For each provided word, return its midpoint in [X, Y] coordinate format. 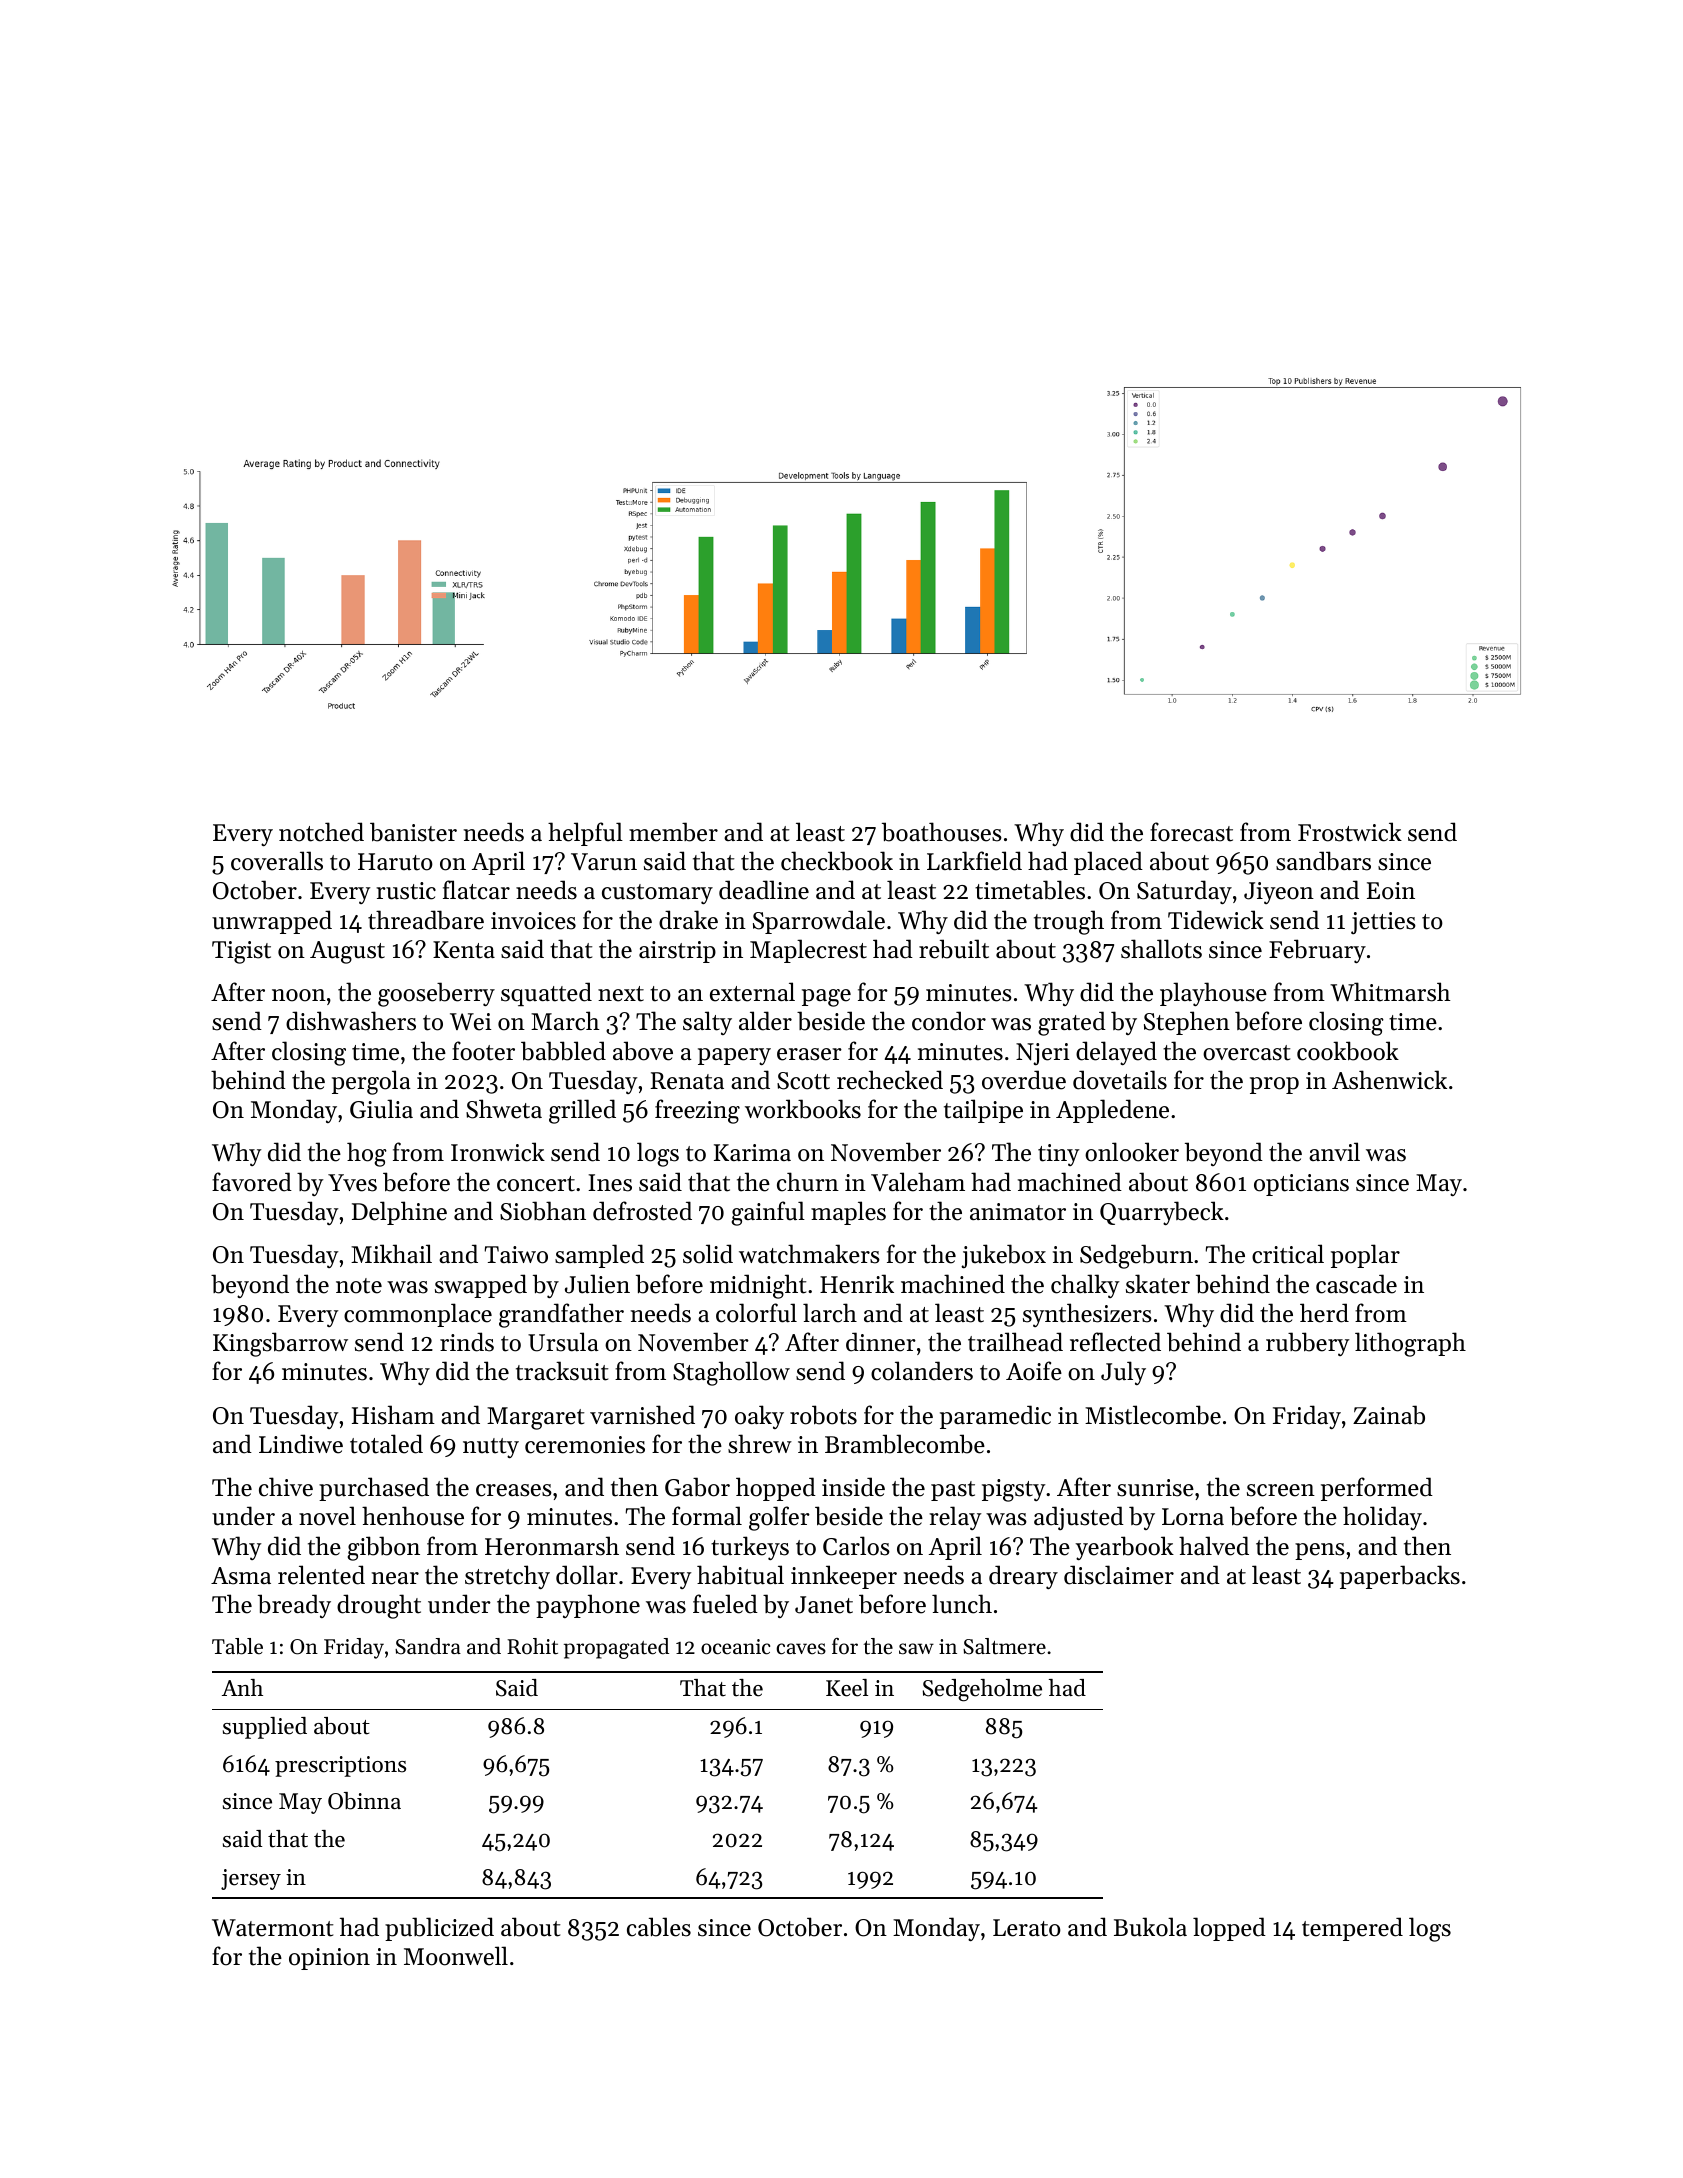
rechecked [890, 1080]
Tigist [241, 952]
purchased [374, 1489]
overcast [1246, 1053]
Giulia [381, 1109]
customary [657, 894]
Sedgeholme [982, 1690]
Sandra [428, 1646]
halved [1214, 1546]
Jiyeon [1279, 893]
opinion [329, 1959]
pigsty [1014, 1490]
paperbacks [1400, 1577]
